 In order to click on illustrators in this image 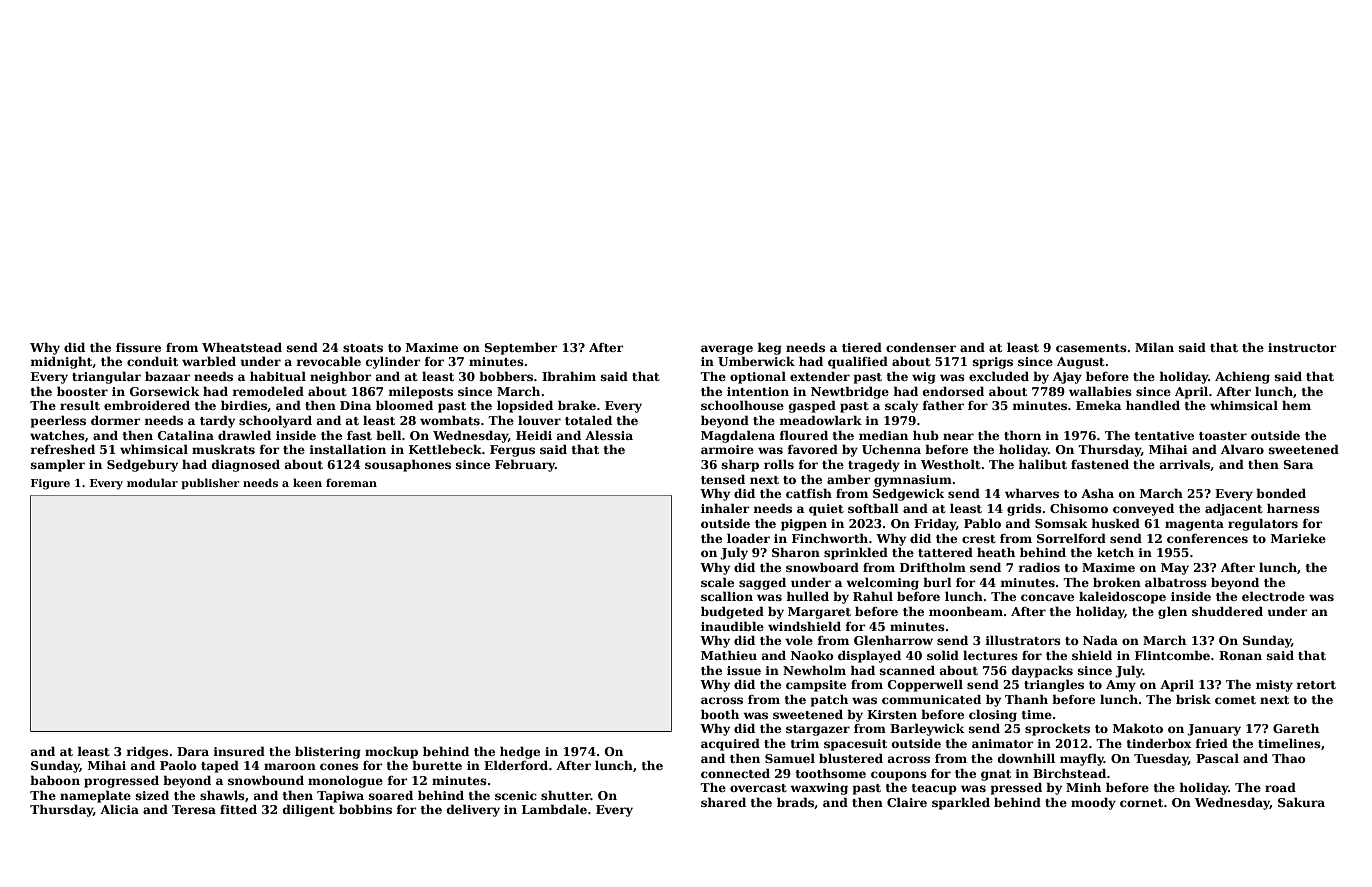, I will do `click(1023, 640)`.
